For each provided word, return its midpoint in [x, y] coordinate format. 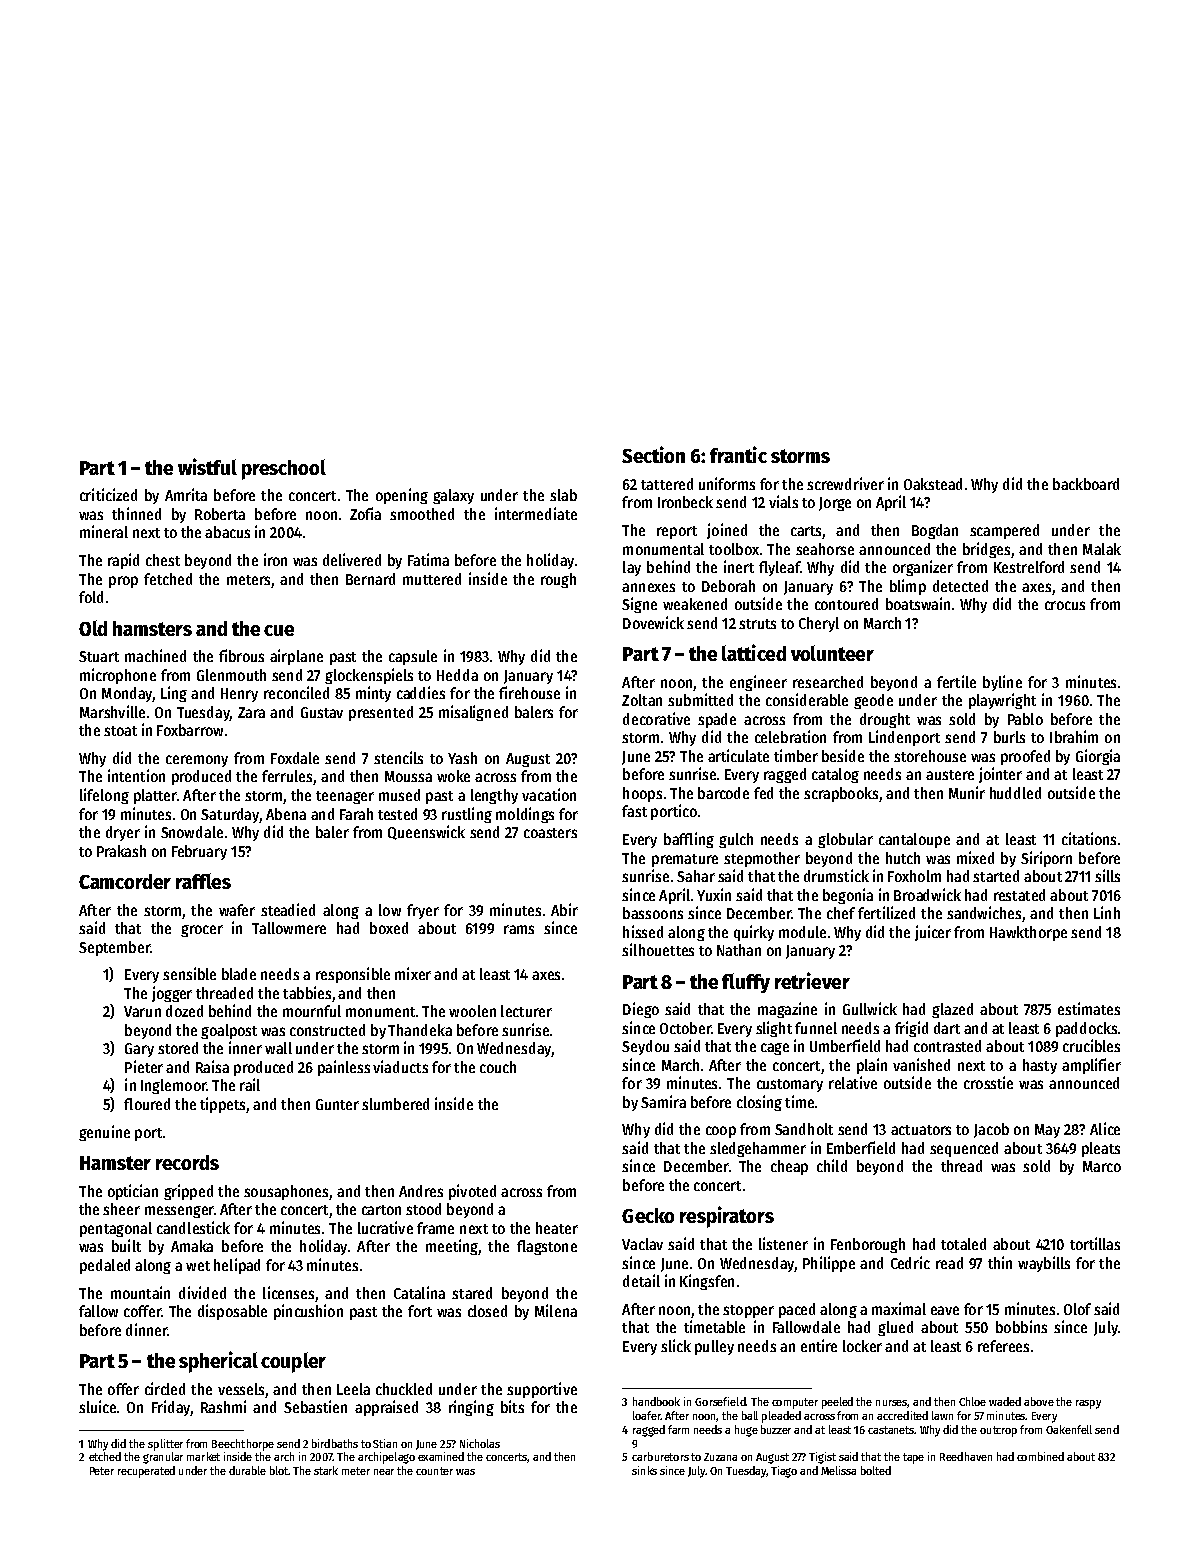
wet [198, 1266]
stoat [120, 731]
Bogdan [935, 531]
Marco [1102, 1166]
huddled [1015, 793]
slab [563, 495]
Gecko [648, 1215]
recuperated [146, 1472]
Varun [142, 1011]
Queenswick [426, 832]
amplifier [1091, 1066]
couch [498, 1067]
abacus [227, 532]
